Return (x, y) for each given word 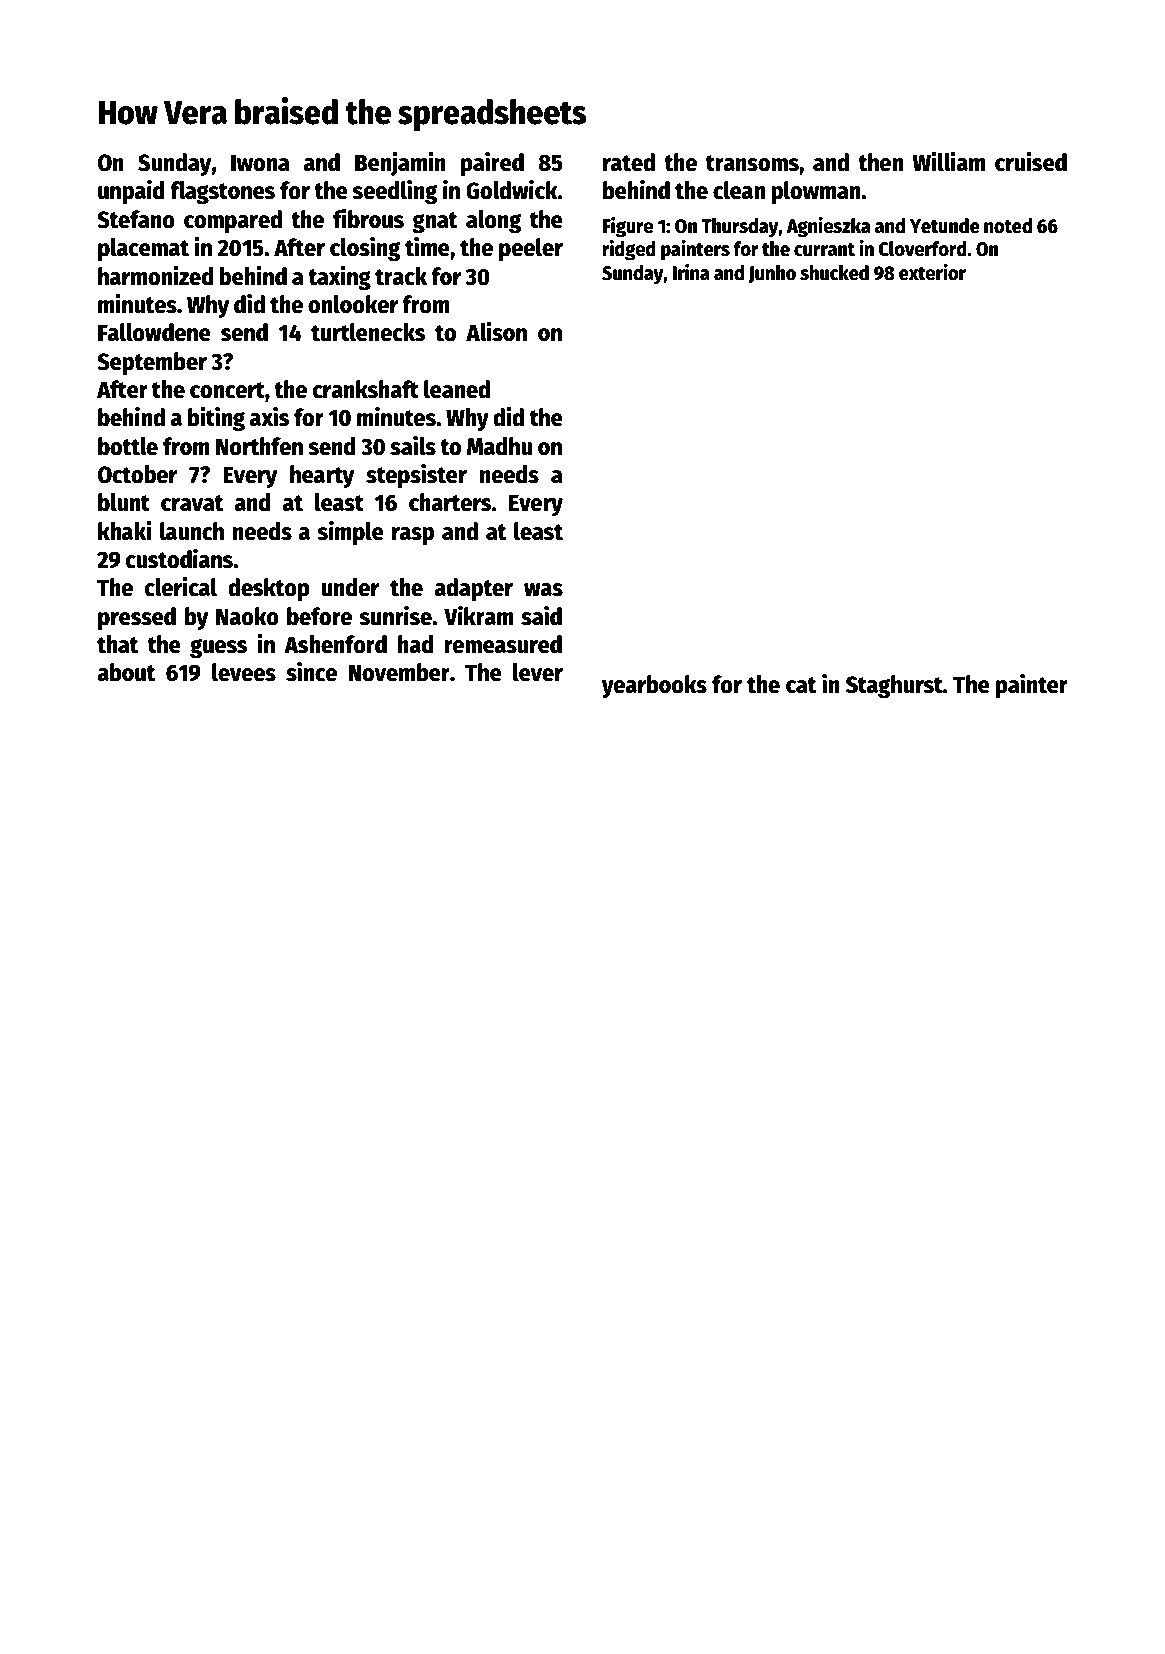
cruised (1031, 162)
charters (450, 502)
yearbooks (654, 686)
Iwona (260, 163)
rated (629, 162)
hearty (322, 476)
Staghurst (894, 686)
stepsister (416, 476)
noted (1008, 226)
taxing (339, 278)
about (126, 672)
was (543, 590)
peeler (531, 249)
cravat (192, 503)
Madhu (499, 446)
